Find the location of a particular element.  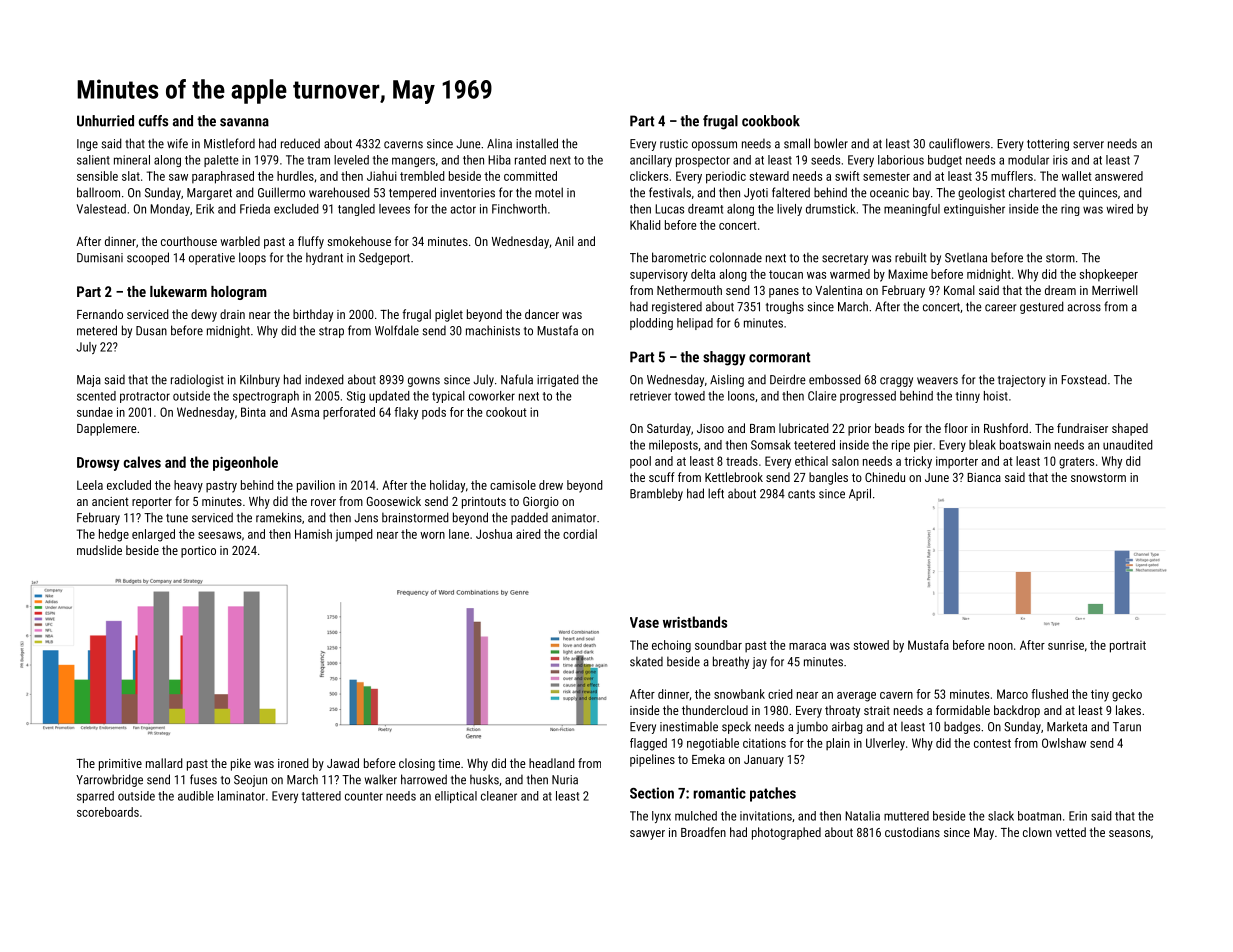

server is located at coordinates (1088, 145).
